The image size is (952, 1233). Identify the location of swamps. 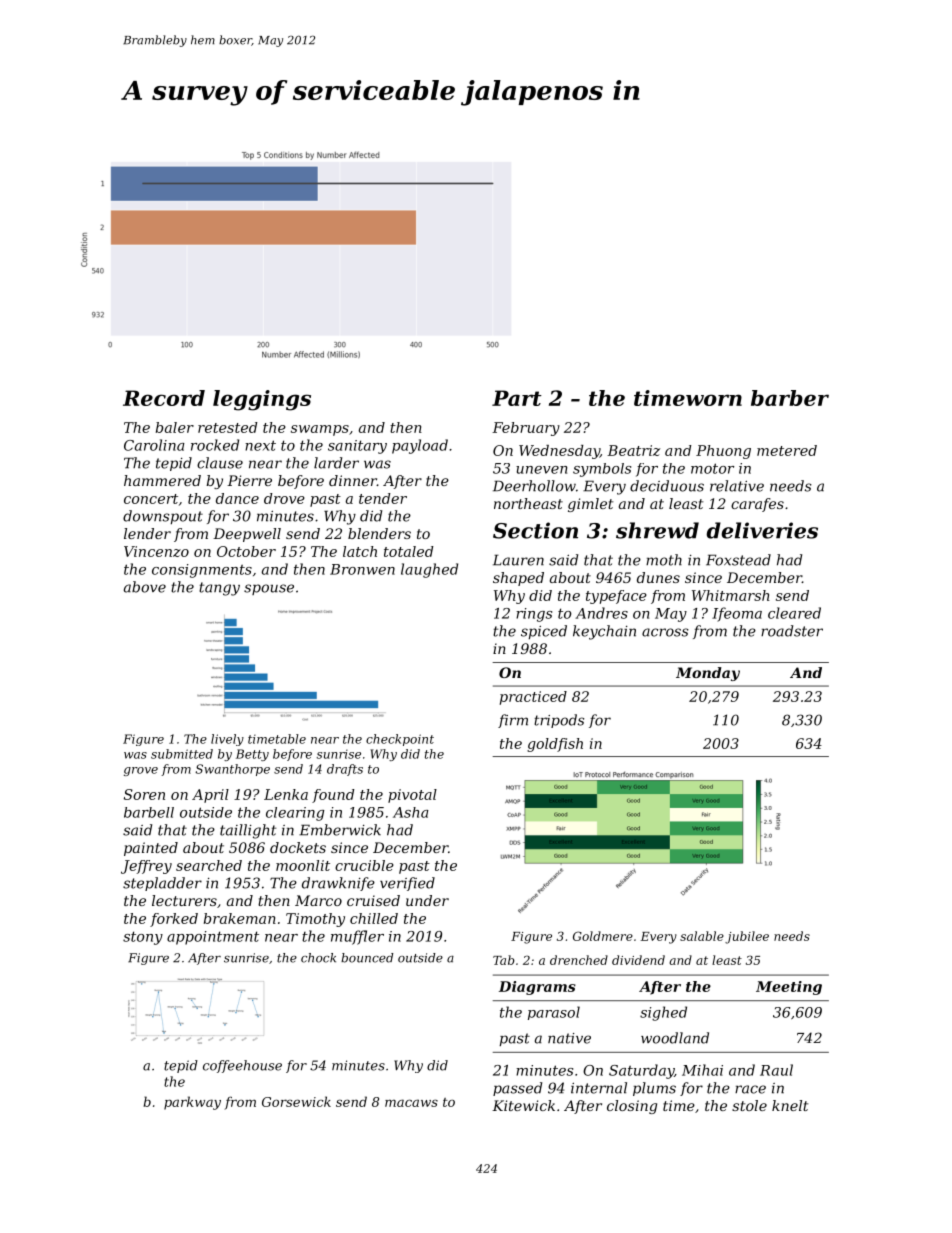
(320, 430).
